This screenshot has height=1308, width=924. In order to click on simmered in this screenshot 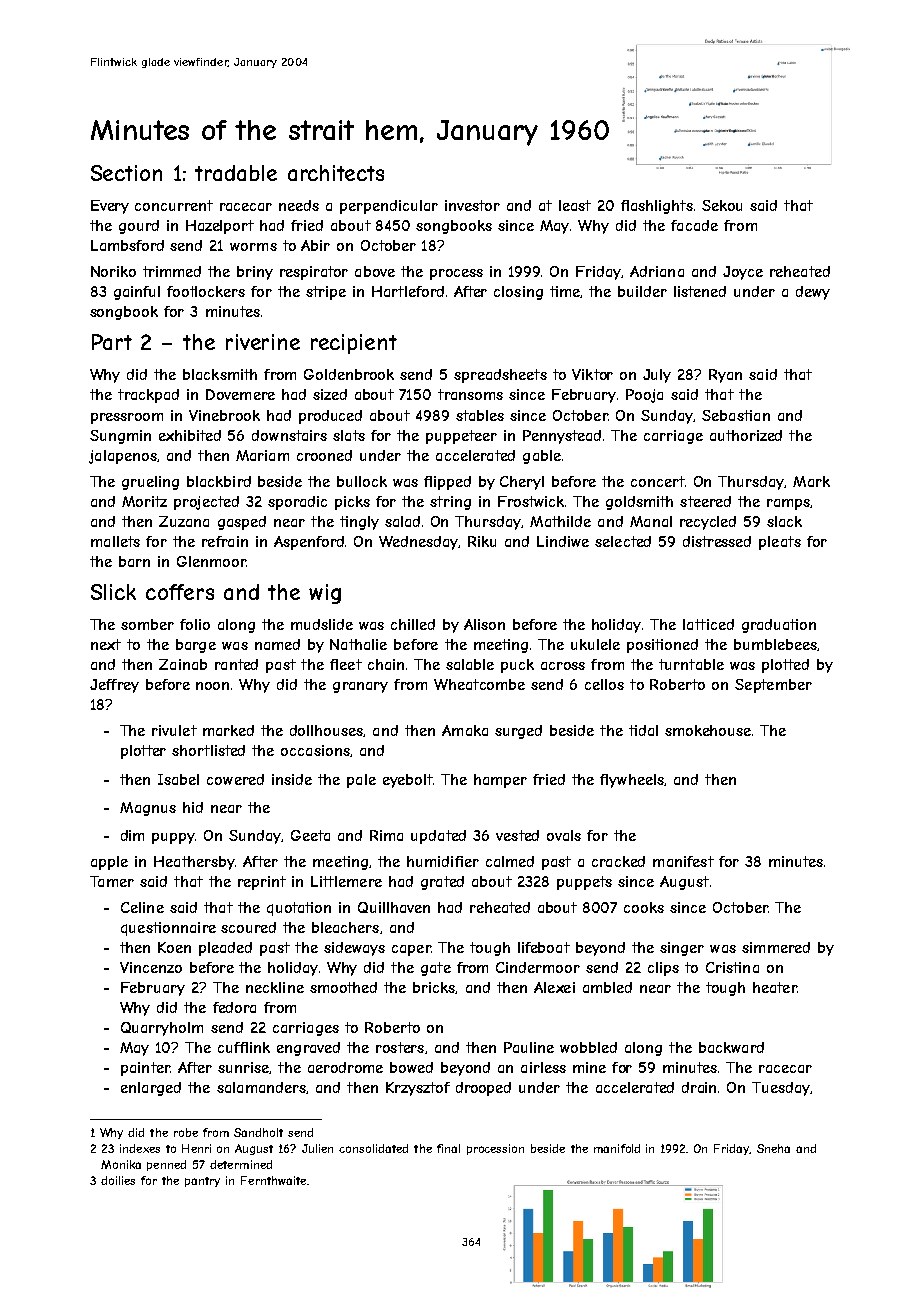, I will do `click(776, 947)`.
